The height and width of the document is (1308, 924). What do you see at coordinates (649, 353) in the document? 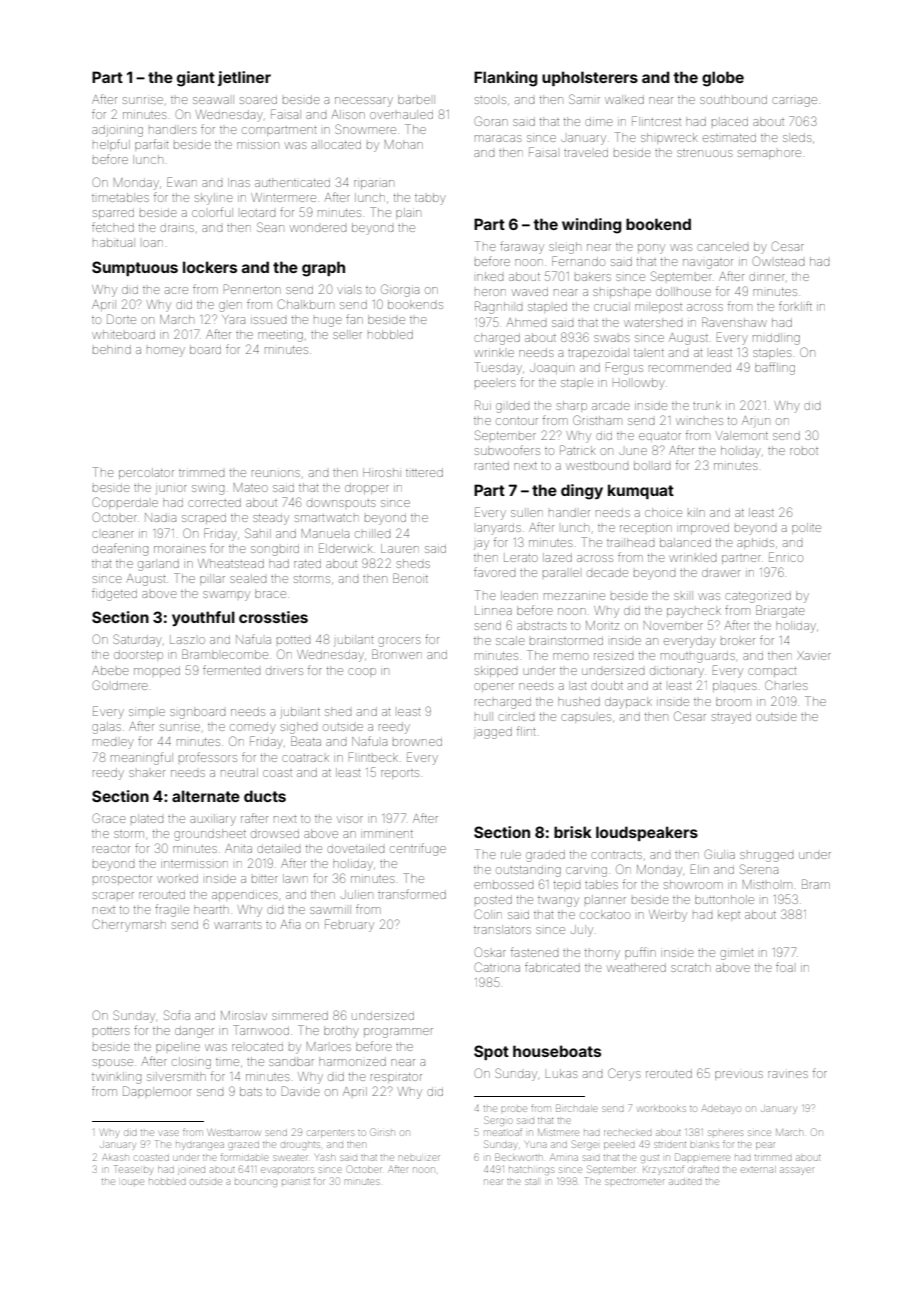
I see `talent` at bounding box center [649, 353].
